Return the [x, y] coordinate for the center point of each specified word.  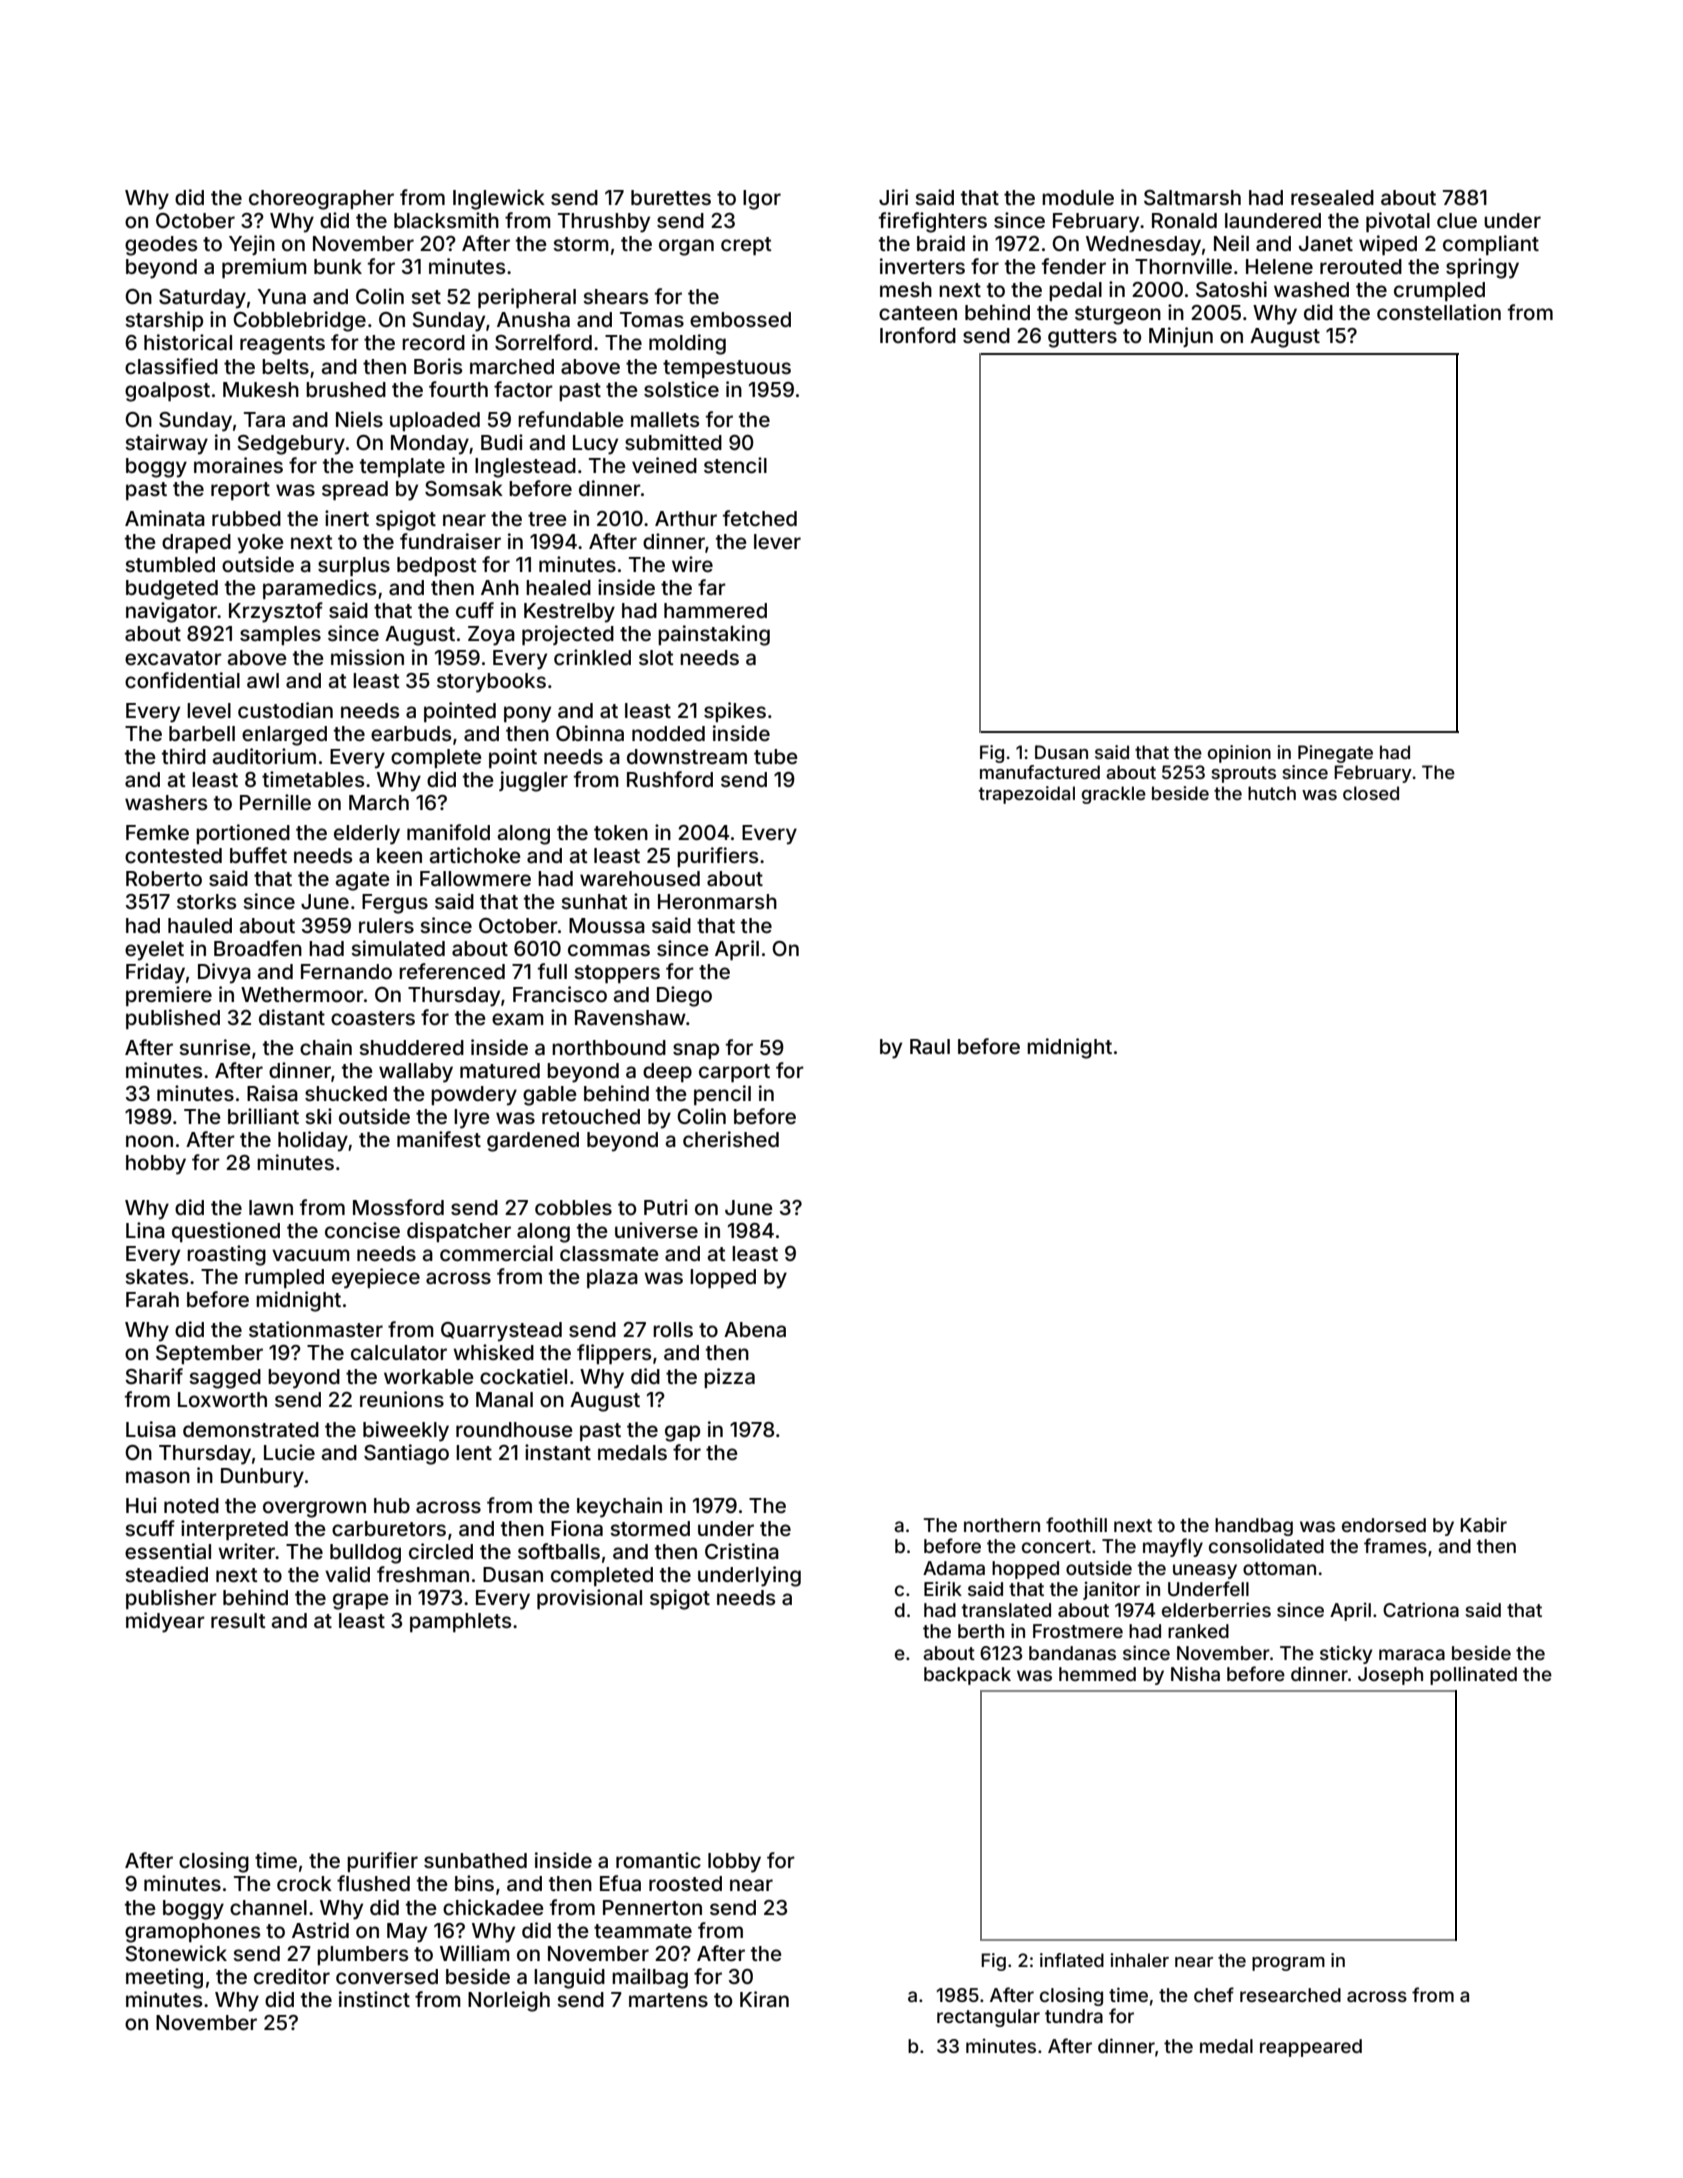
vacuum [311, 1255]
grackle [1114, 795]
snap [696, 1051]
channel [268, 1907]
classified [171, 366]
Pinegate [1335, 754]
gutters [1082, 338]
